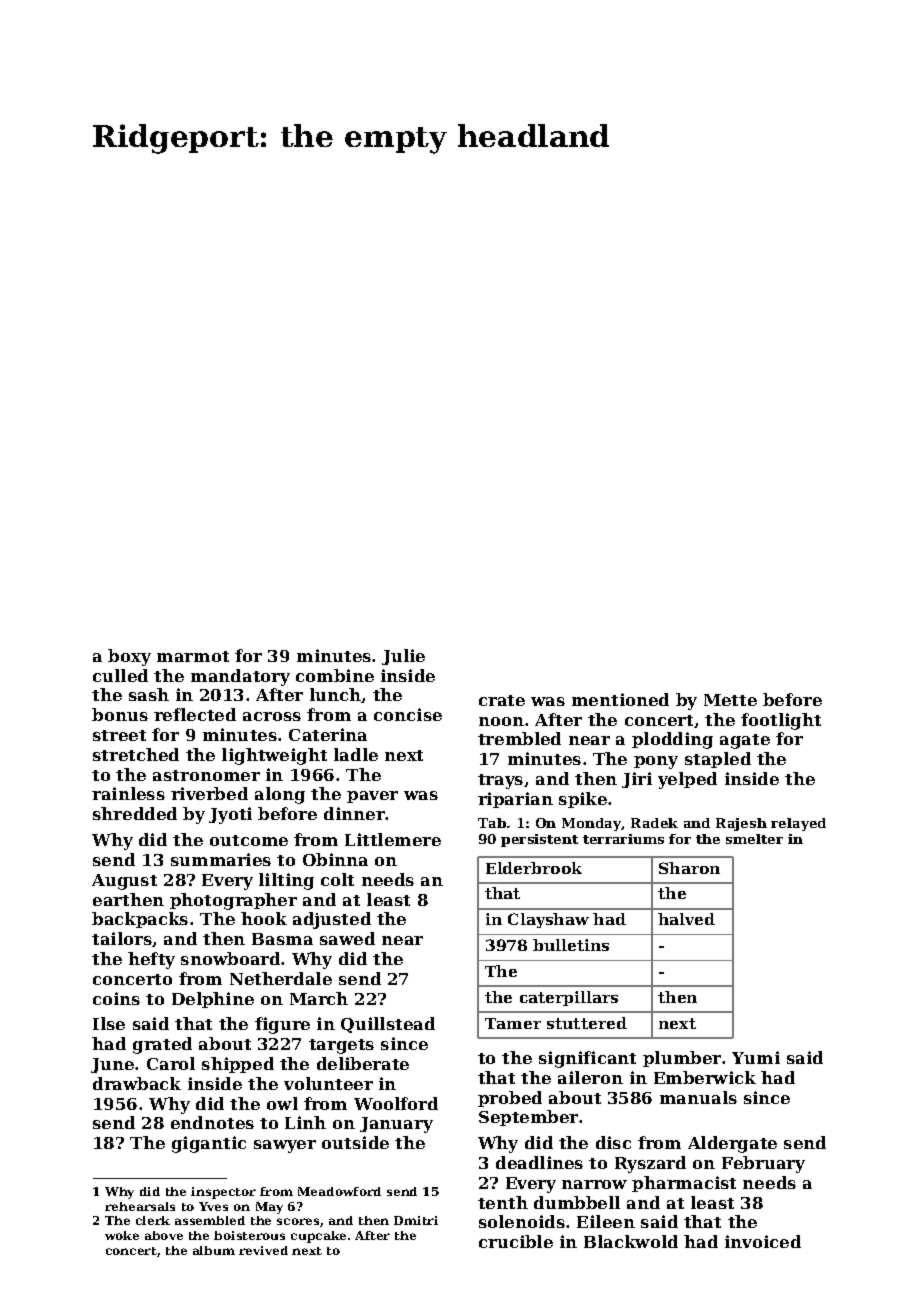 The height and width of the screenshot is (1311, 924). I want to click on outside, so click(355, 1142).
